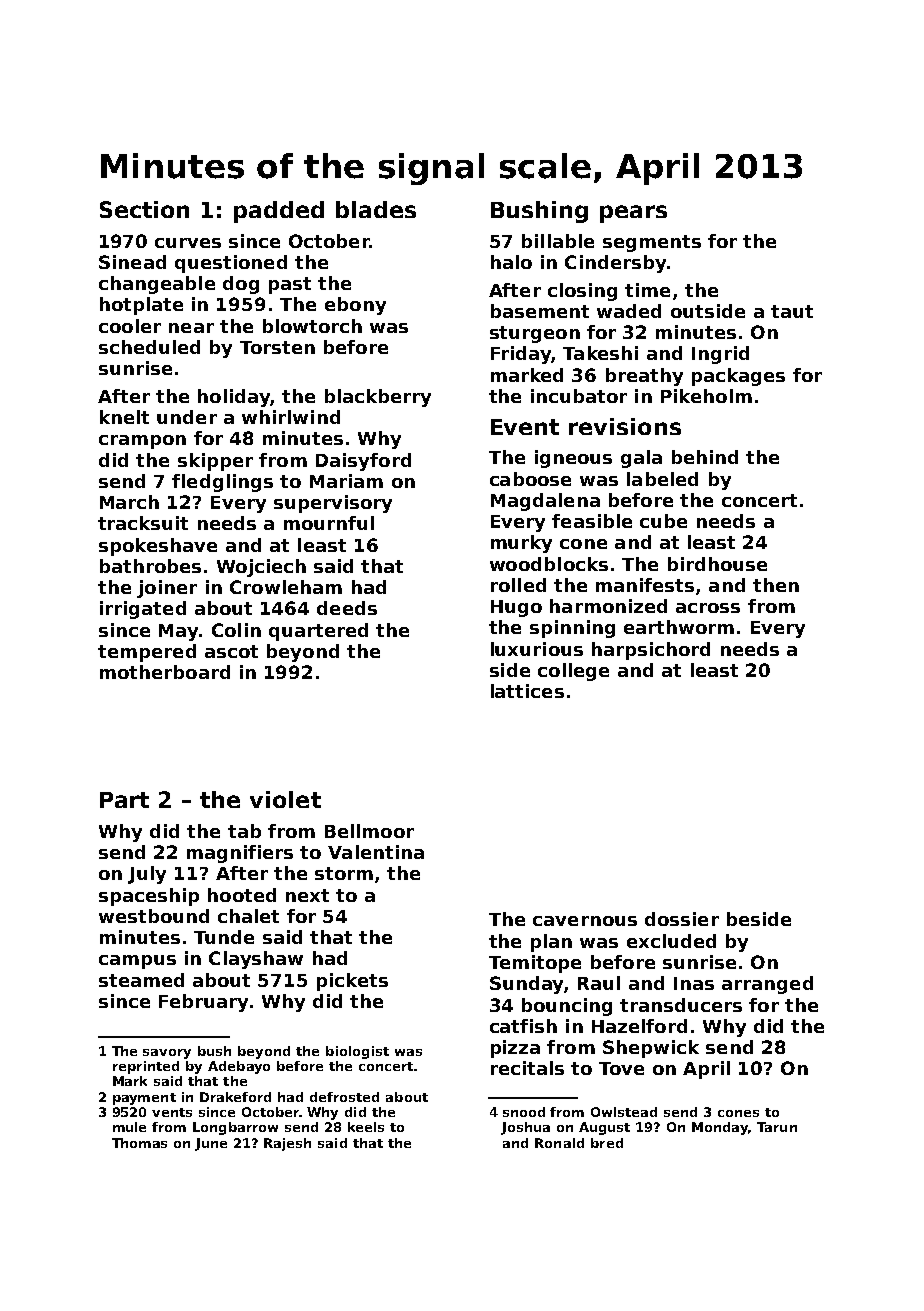 The width and height of the image is (924, 1311). What do you see at coordinates (144, 209) in the image?
I see `Section` at bounding box center [144, 209].
